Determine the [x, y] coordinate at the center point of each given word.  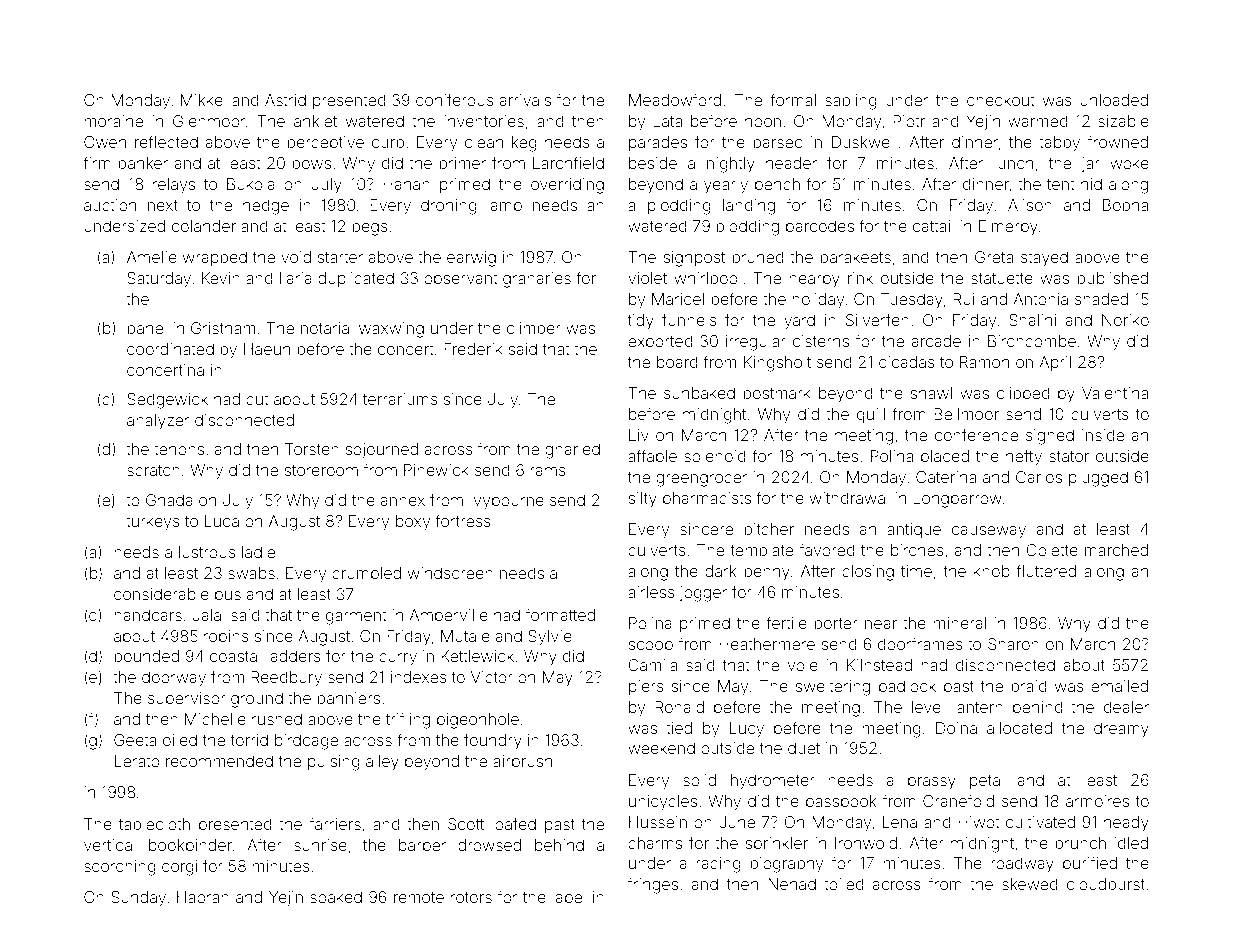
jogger [703, 594]
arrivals [525, 100]
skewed [1030, 884]
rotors [471, 897]
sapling [851, 102]
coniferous [455, 99]
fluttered [1046, 570]
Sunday [138, 899]
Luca [222, 521]
